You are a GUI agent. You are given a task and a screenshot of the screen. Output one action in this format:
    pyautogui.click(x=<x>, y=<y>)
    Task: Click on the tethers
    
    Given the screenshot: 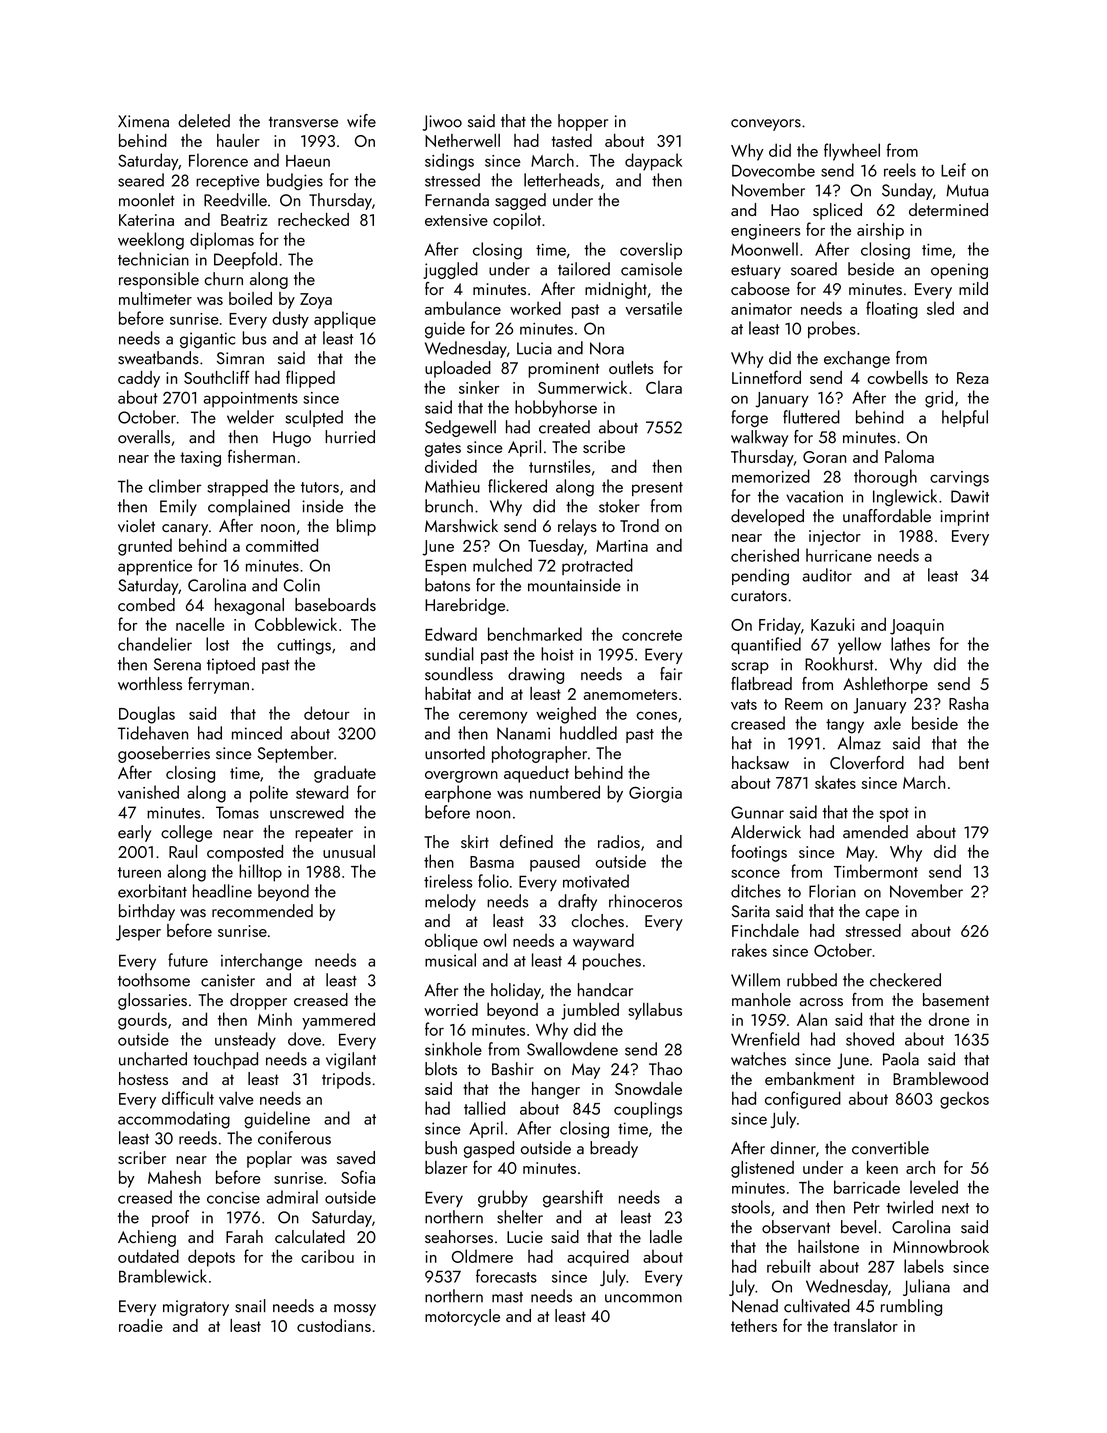 What is the action you would take?
    pyautogui.click(x=754, y=1325)
